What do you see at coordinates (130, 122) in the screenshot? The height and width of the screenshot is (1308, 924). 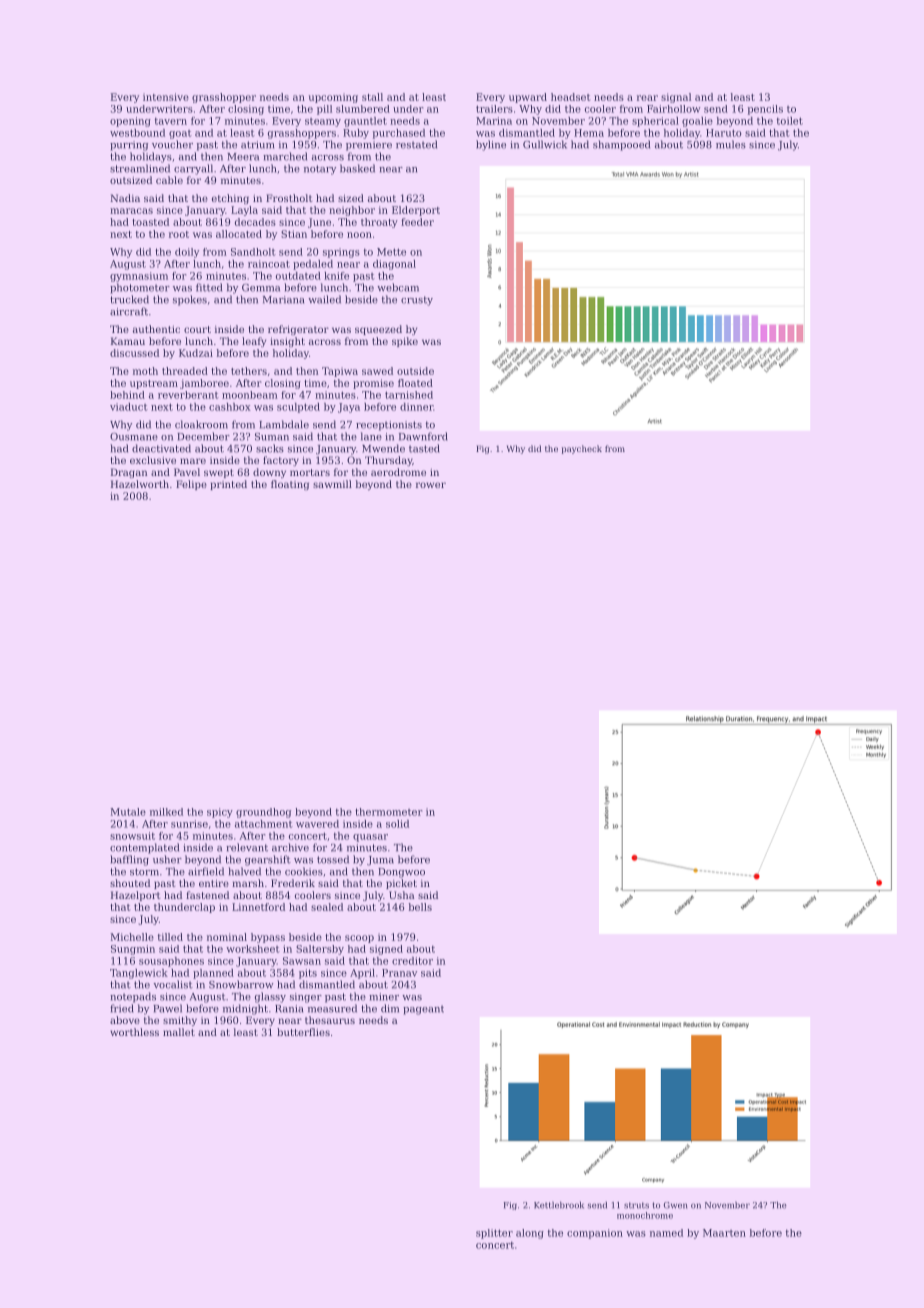 I see `opening` at bounding box center [130, 122].
